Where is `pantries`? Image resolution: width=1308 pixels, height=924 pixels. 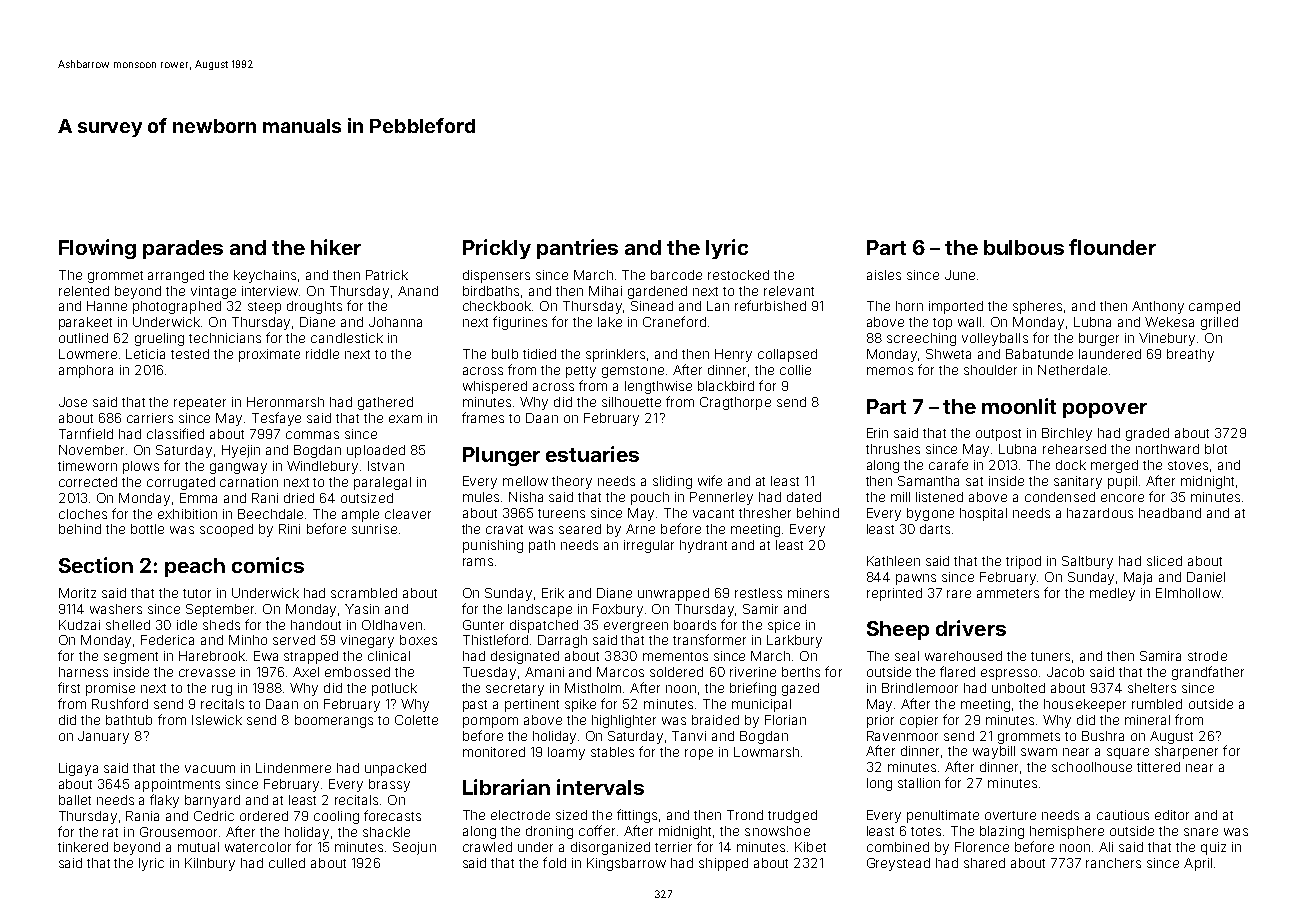
pantries is located at coordinates (577, 249).
